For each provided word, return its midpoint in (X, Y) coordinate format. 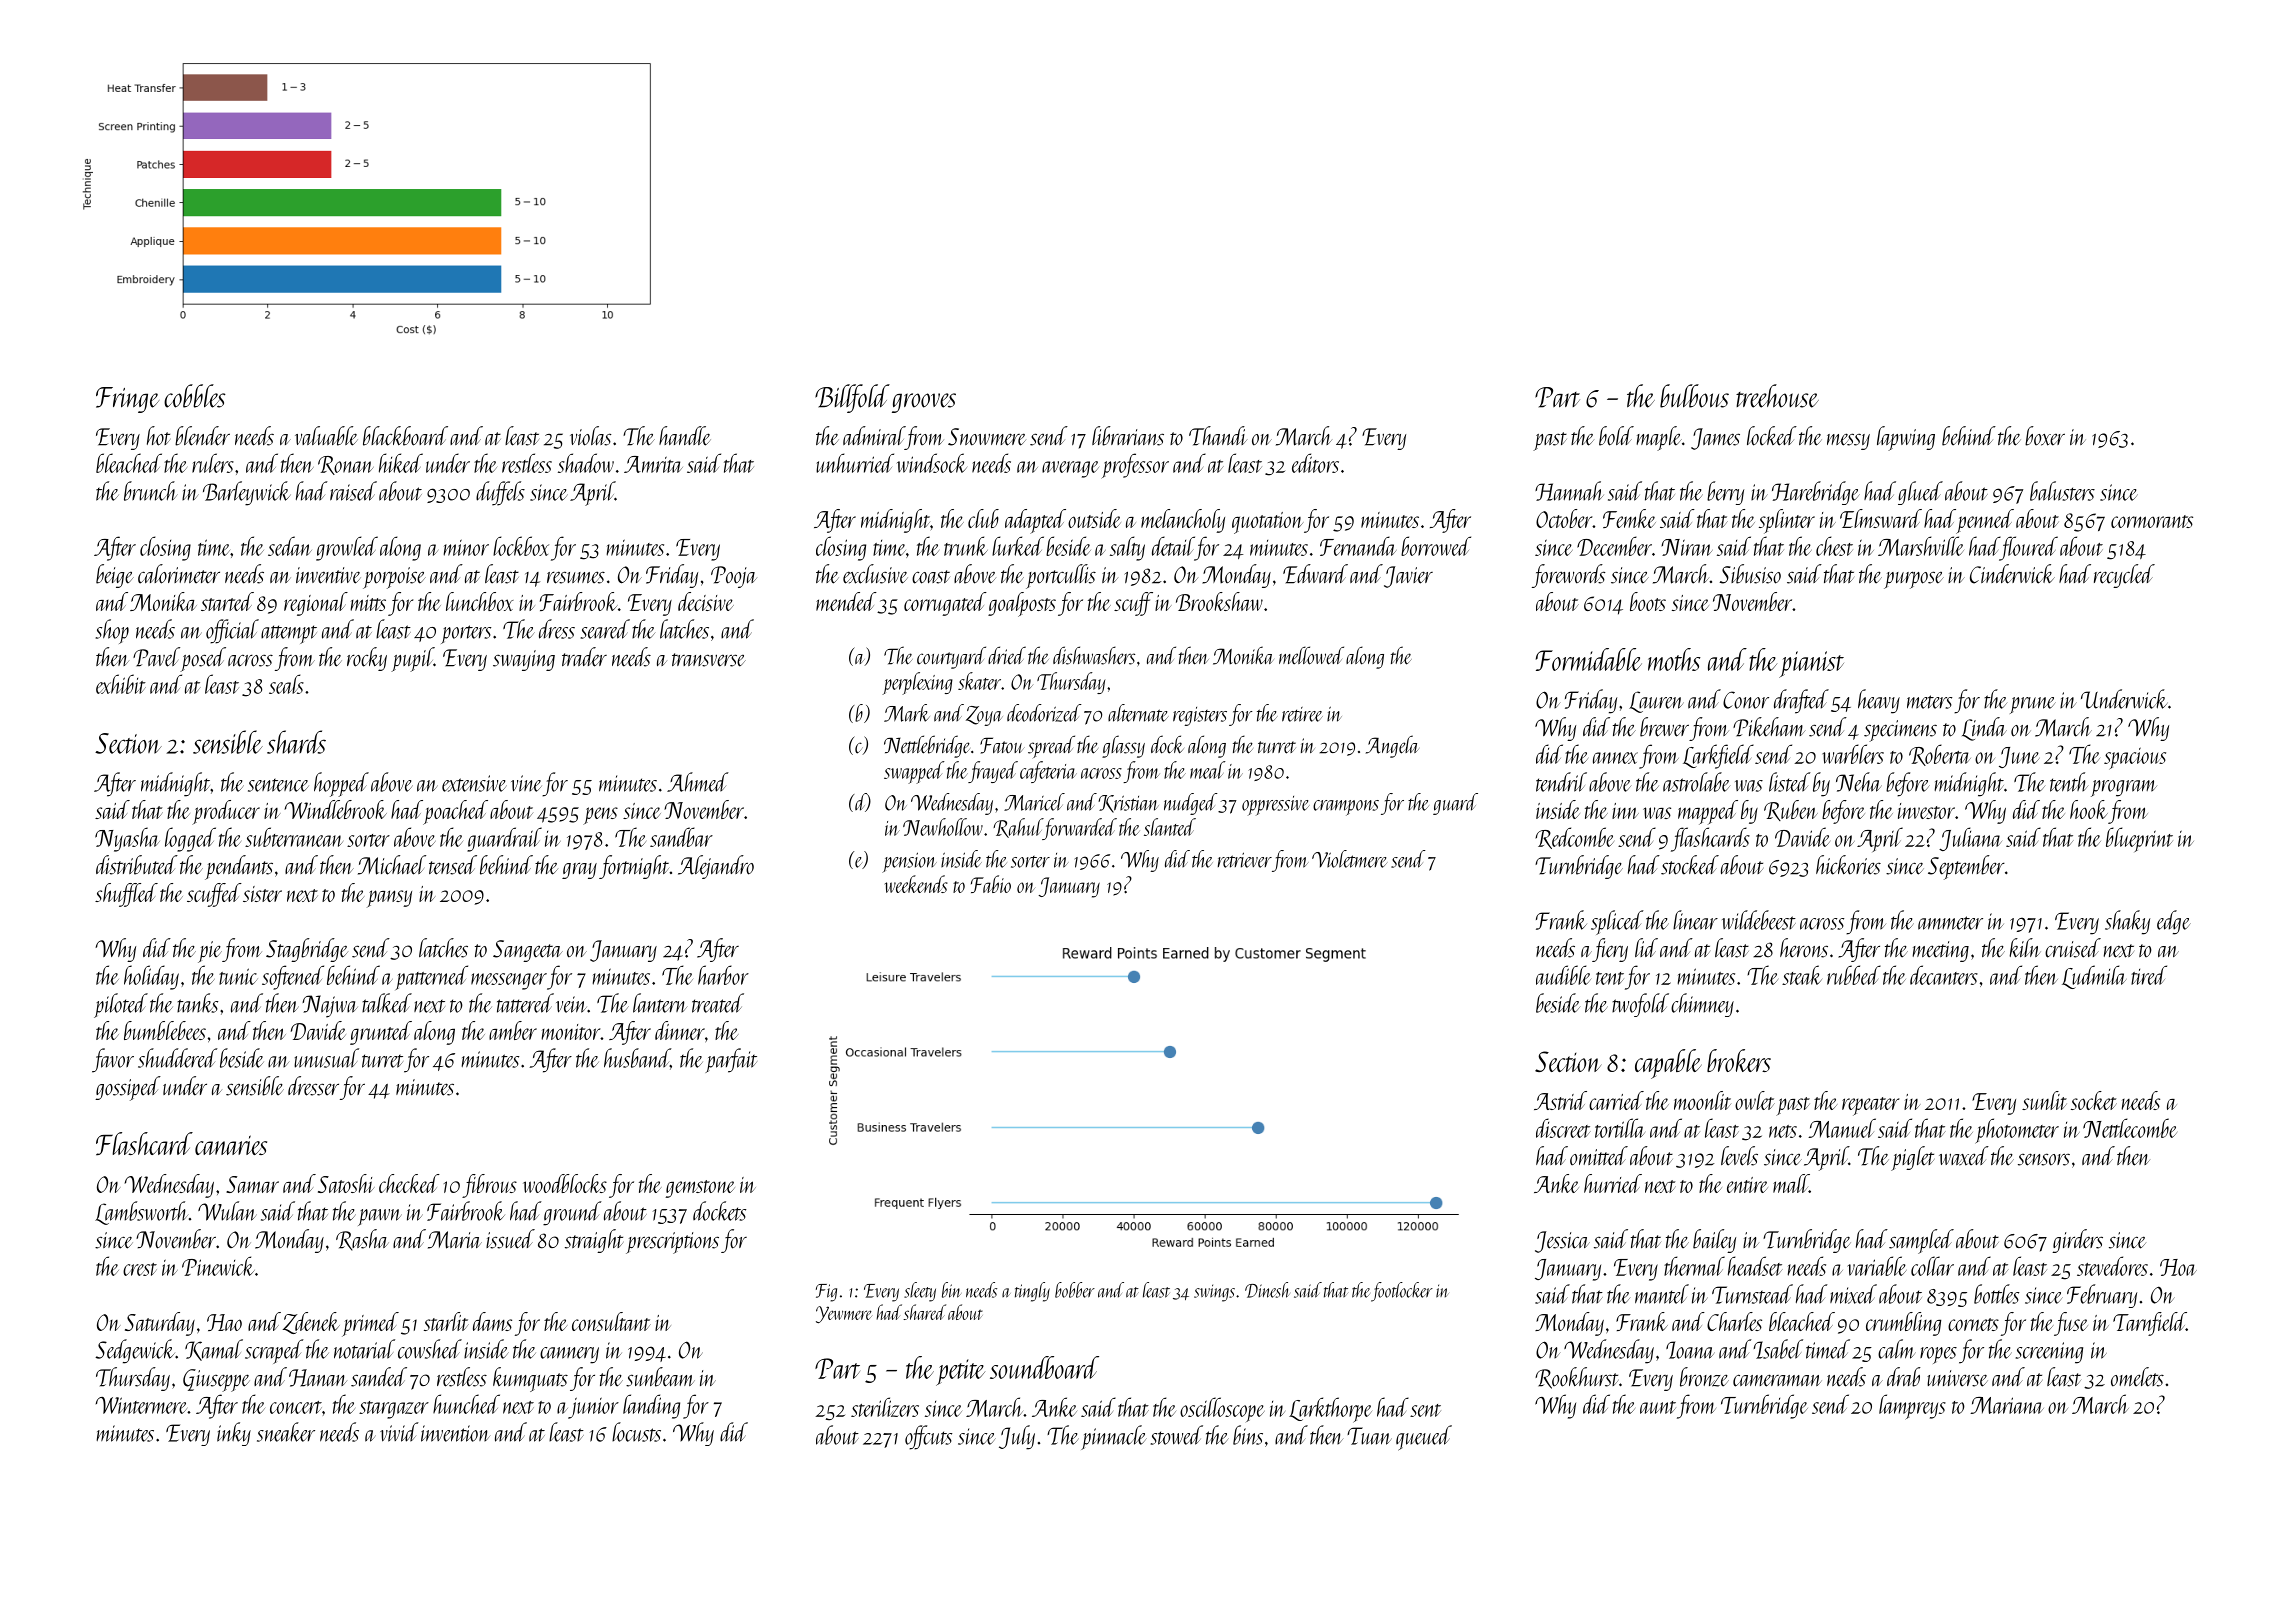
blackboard (405, 436)
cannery (569, 1355)
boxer (2045, 436)
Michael (392, 865)
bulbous (1694, 396)
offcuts (928, 1437)
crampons (1346, 808)
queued (1424, 1438)
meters (1929, 702)
